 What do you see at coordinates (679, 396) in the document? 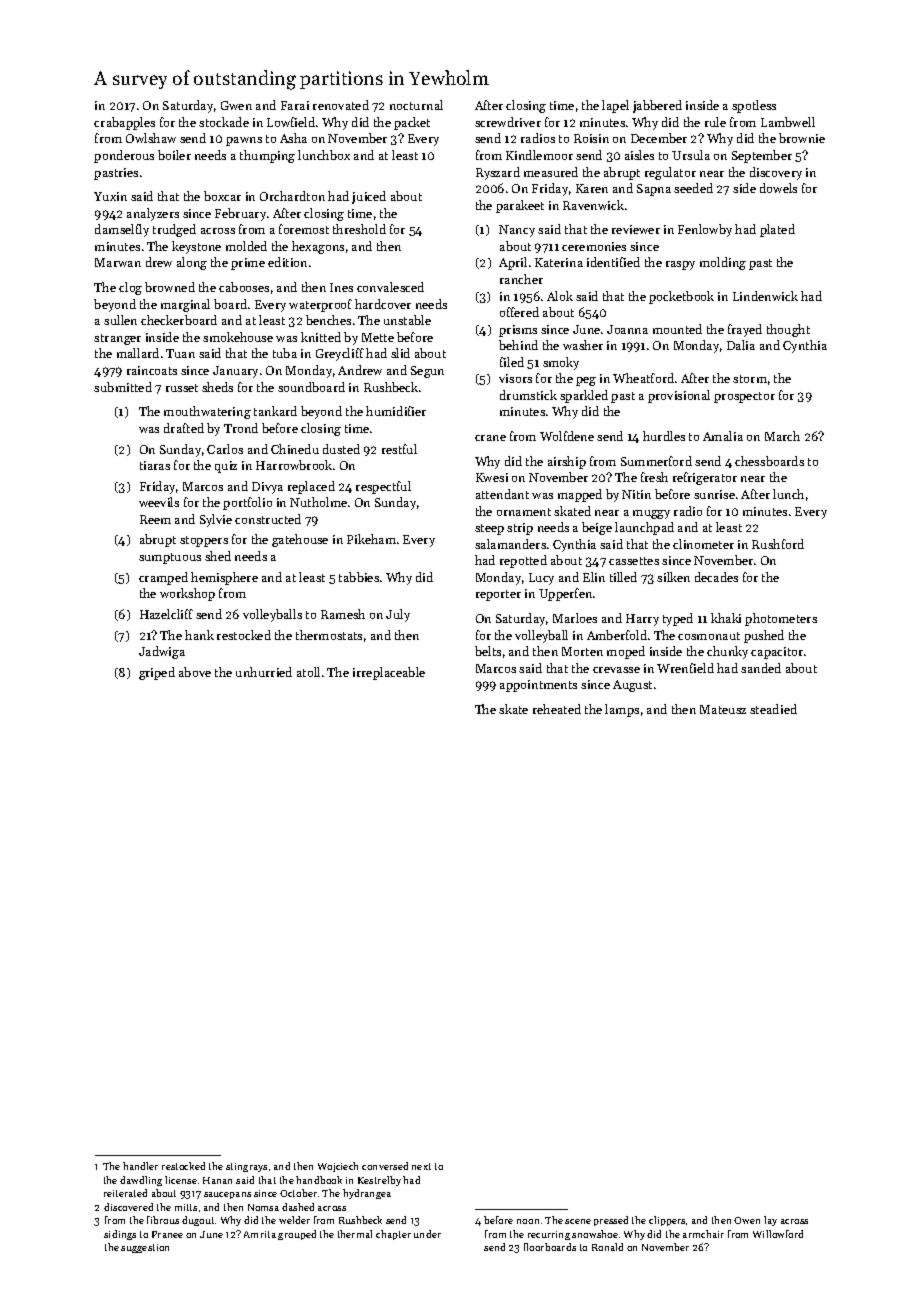
I see `provisional` at bounding box center [679, 396].
